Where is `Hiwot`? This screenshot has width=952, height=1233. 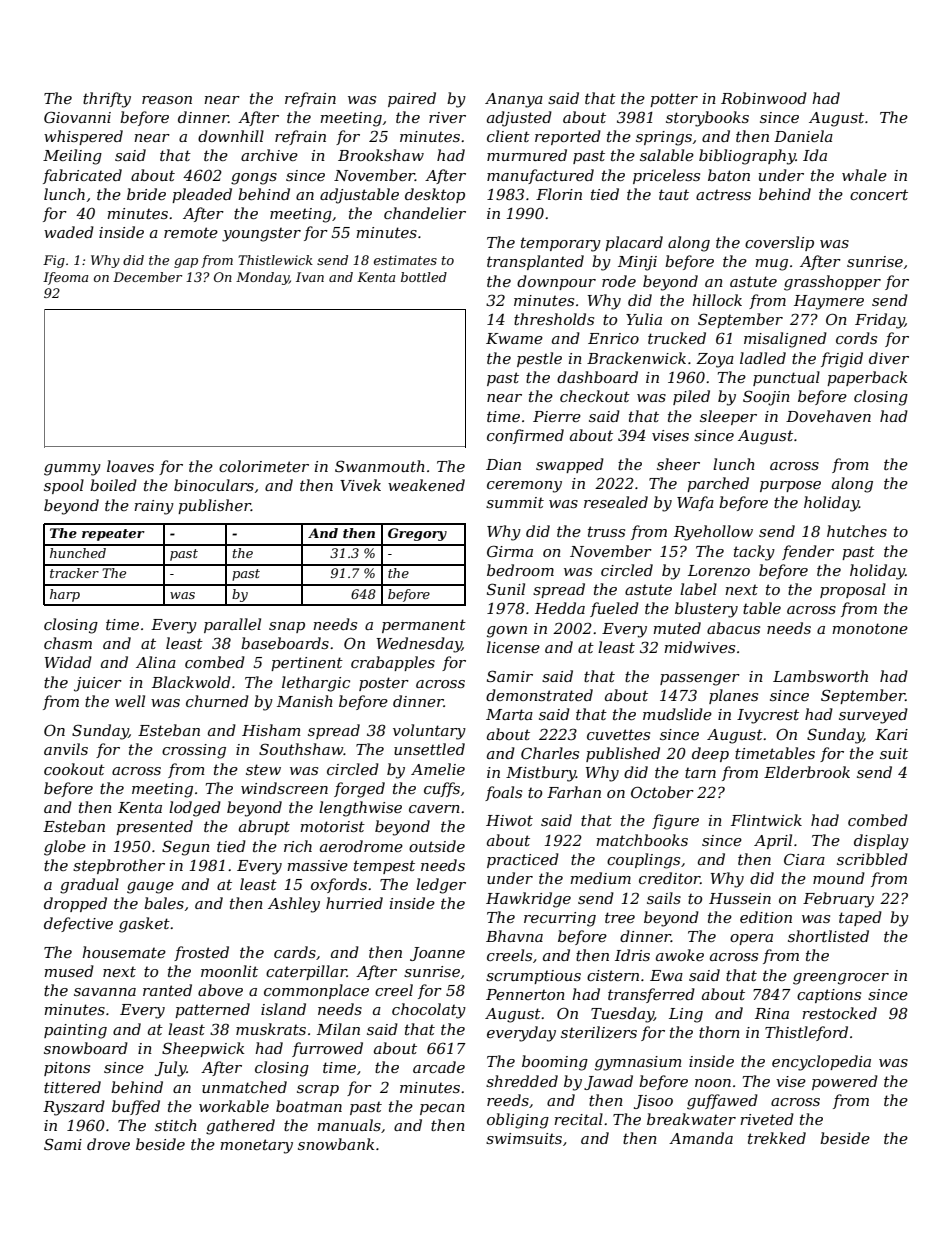
Hiwot is located at coordinates (509, 820).
